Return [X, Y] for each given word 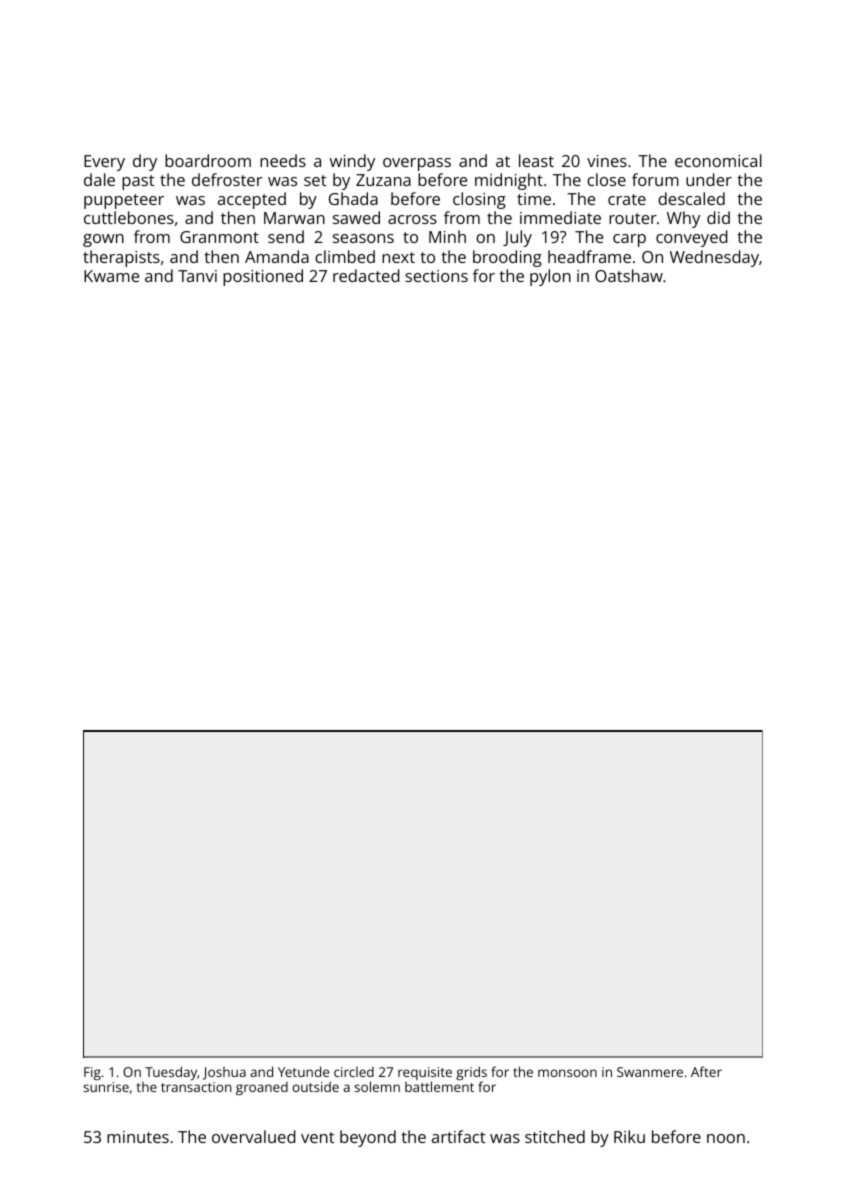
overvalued [254, 1136]
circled [354, 1072]
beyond [368, 1138]
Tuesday [171, 1073]
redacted [366, 275]
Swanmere [650, 1072]
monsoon [567, 1073]
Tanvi [197, 276]
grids [471, 1073]
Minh [447, 236]
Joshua [224, 1073]
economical [718, 160]
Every [104, 163]
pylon [550, 277]
